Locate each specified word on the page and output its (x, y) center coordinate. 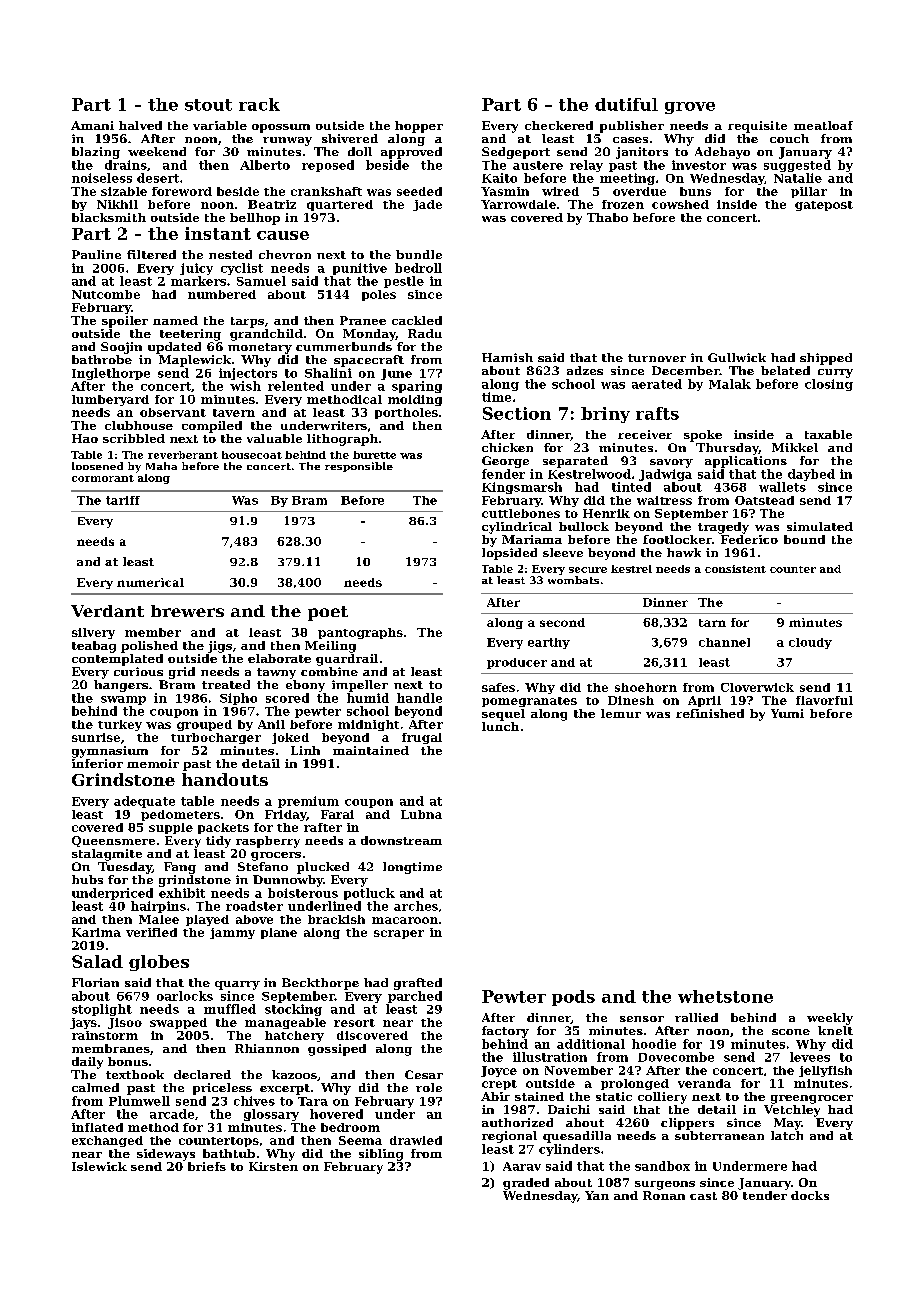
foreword (182, 191)
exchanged (107, 1141)
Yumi (787, 713)
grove (690, 108)
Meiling (330, 647)
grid (182, 673)
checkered (559, 125)
